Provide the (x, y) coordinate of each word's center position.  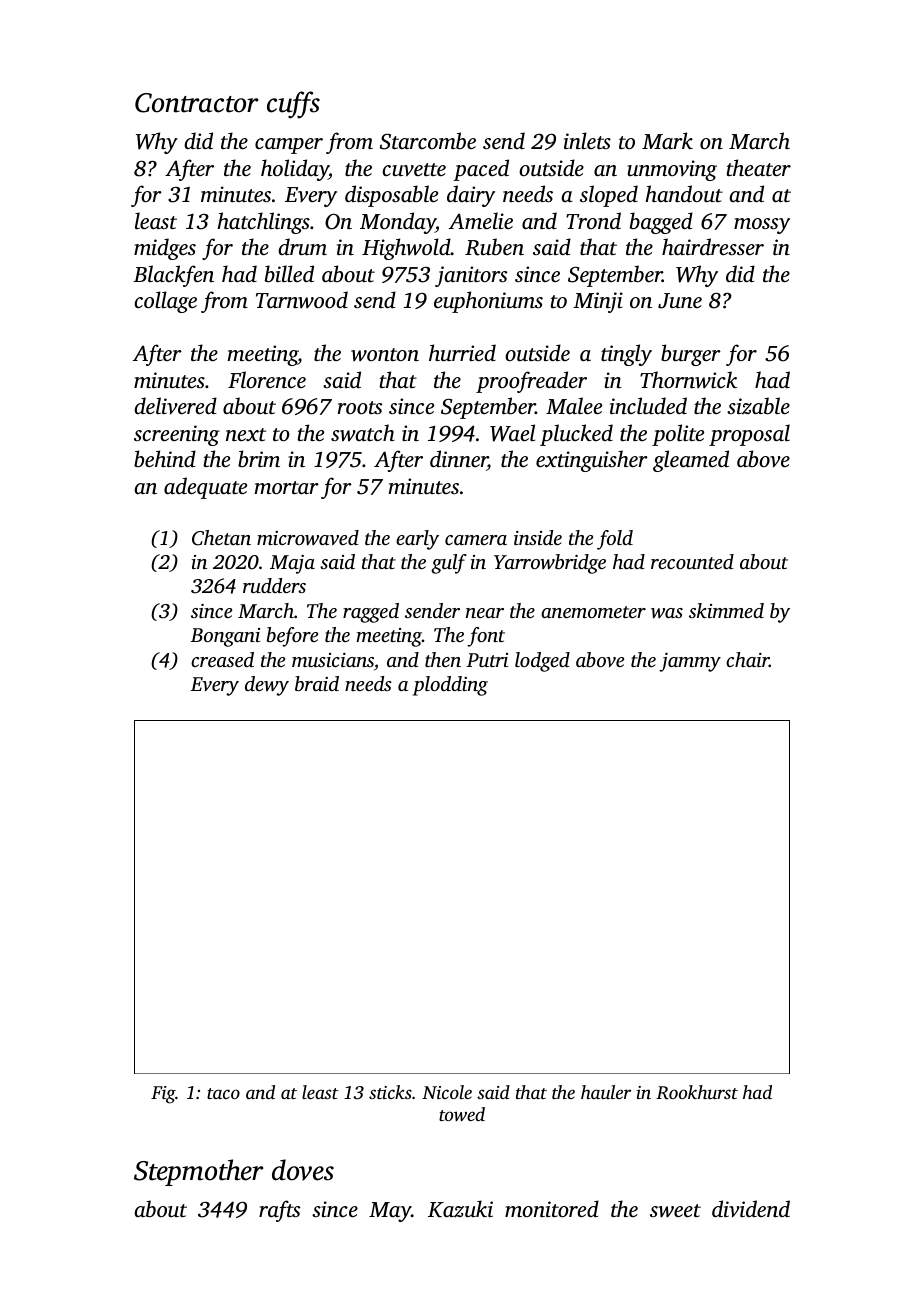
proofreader (531, 382)
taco (223, 1093)
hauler (606, 1092)
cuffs (293, 105)
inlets (587, 140)
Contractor (196, 103)
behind (165, 458)
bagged (661, 223)
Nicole (447, 1092)
